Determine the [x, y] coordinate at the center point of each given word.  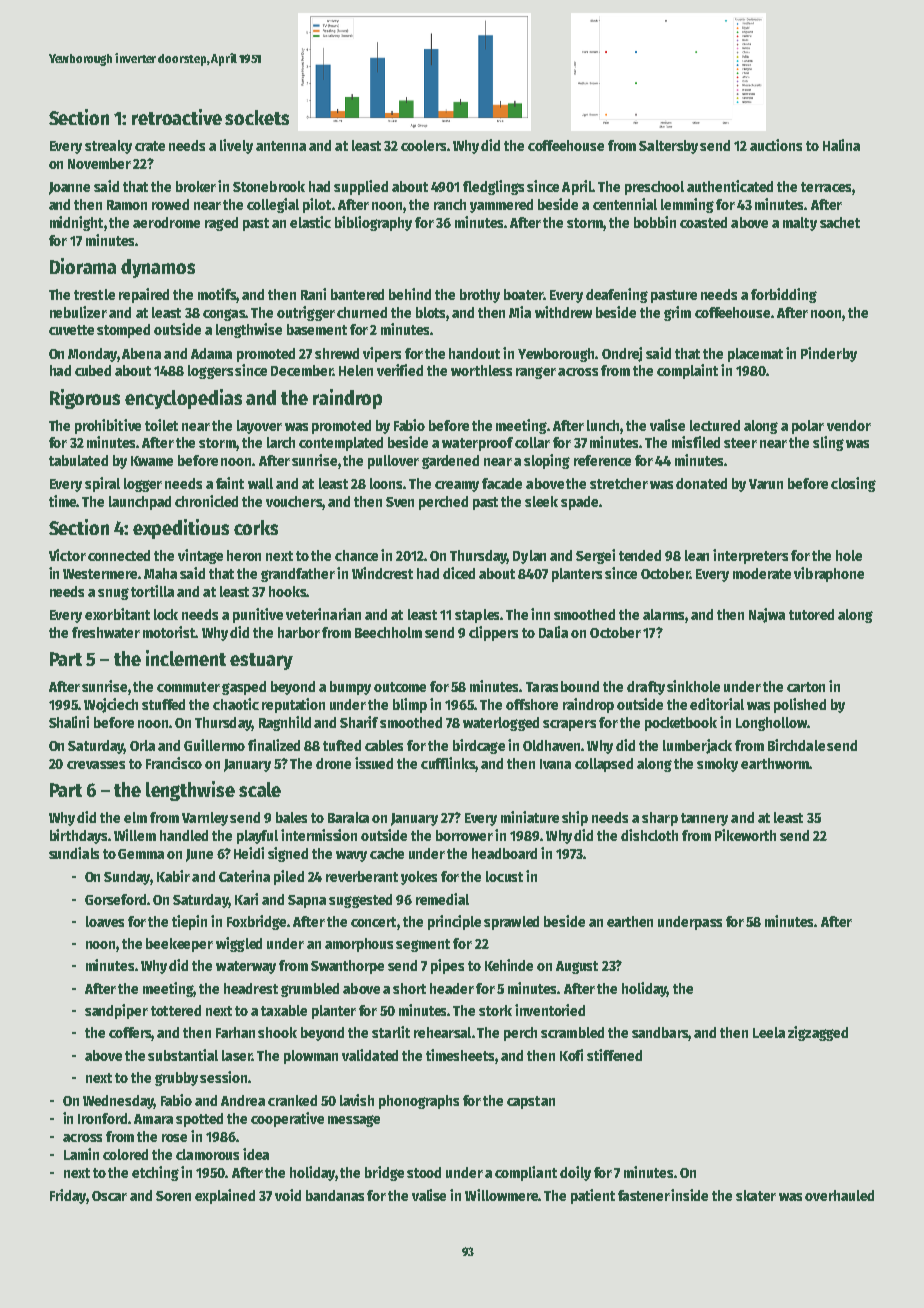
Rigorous [85, 399]
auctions [776, 145]
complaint [687, 371]
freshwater [106, 632]
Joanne [69, 188]
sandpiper [116, 1011]
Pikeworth [745, 835]
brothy [480, 296]
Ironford [102, 1118]
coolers [423, 145]
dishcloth [649, 835]
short [409, 988]
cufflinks [448, 763]
